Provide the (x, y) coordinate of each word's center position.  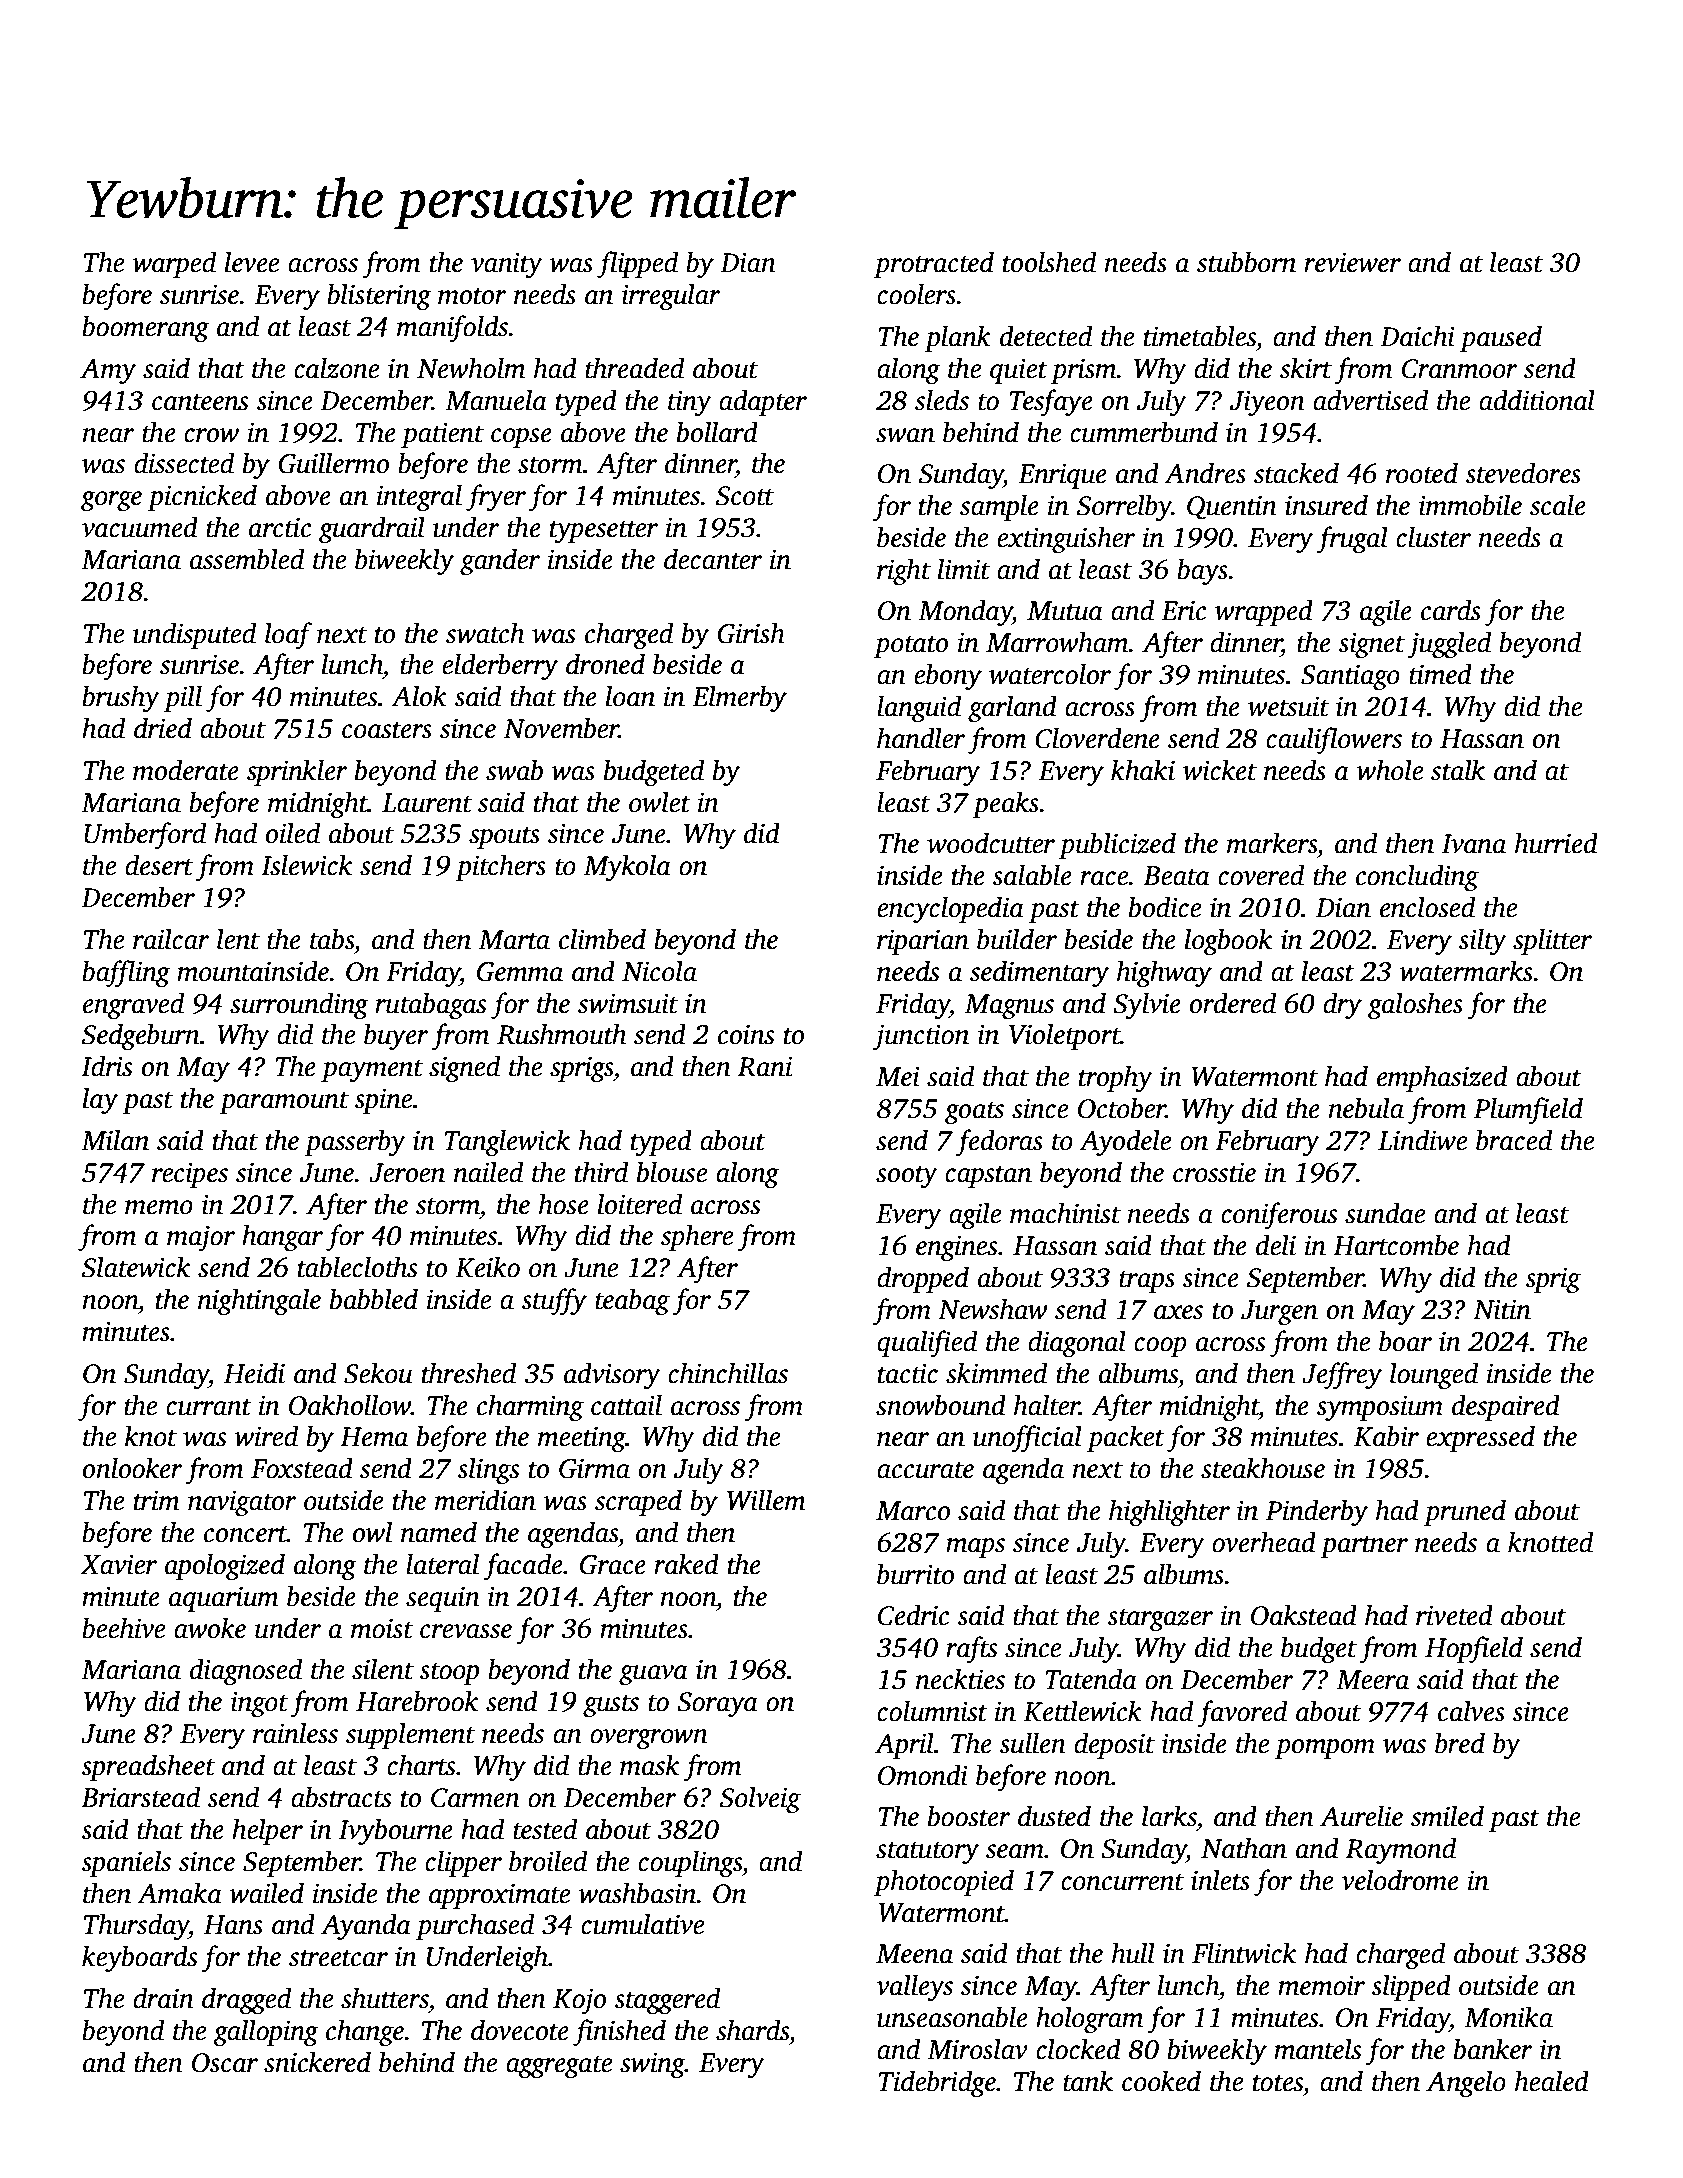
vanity (507, 265)
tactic (908, 1373)
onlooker (133, 1468)
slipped (1411, 1987)
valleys (914, 1987)
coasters (387, 730)
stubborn (1246, 262)
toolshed (1049, 262)
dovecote (520, 2030)
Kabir (1386, 1436)
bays (1202, 571)
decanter (713, 559)
